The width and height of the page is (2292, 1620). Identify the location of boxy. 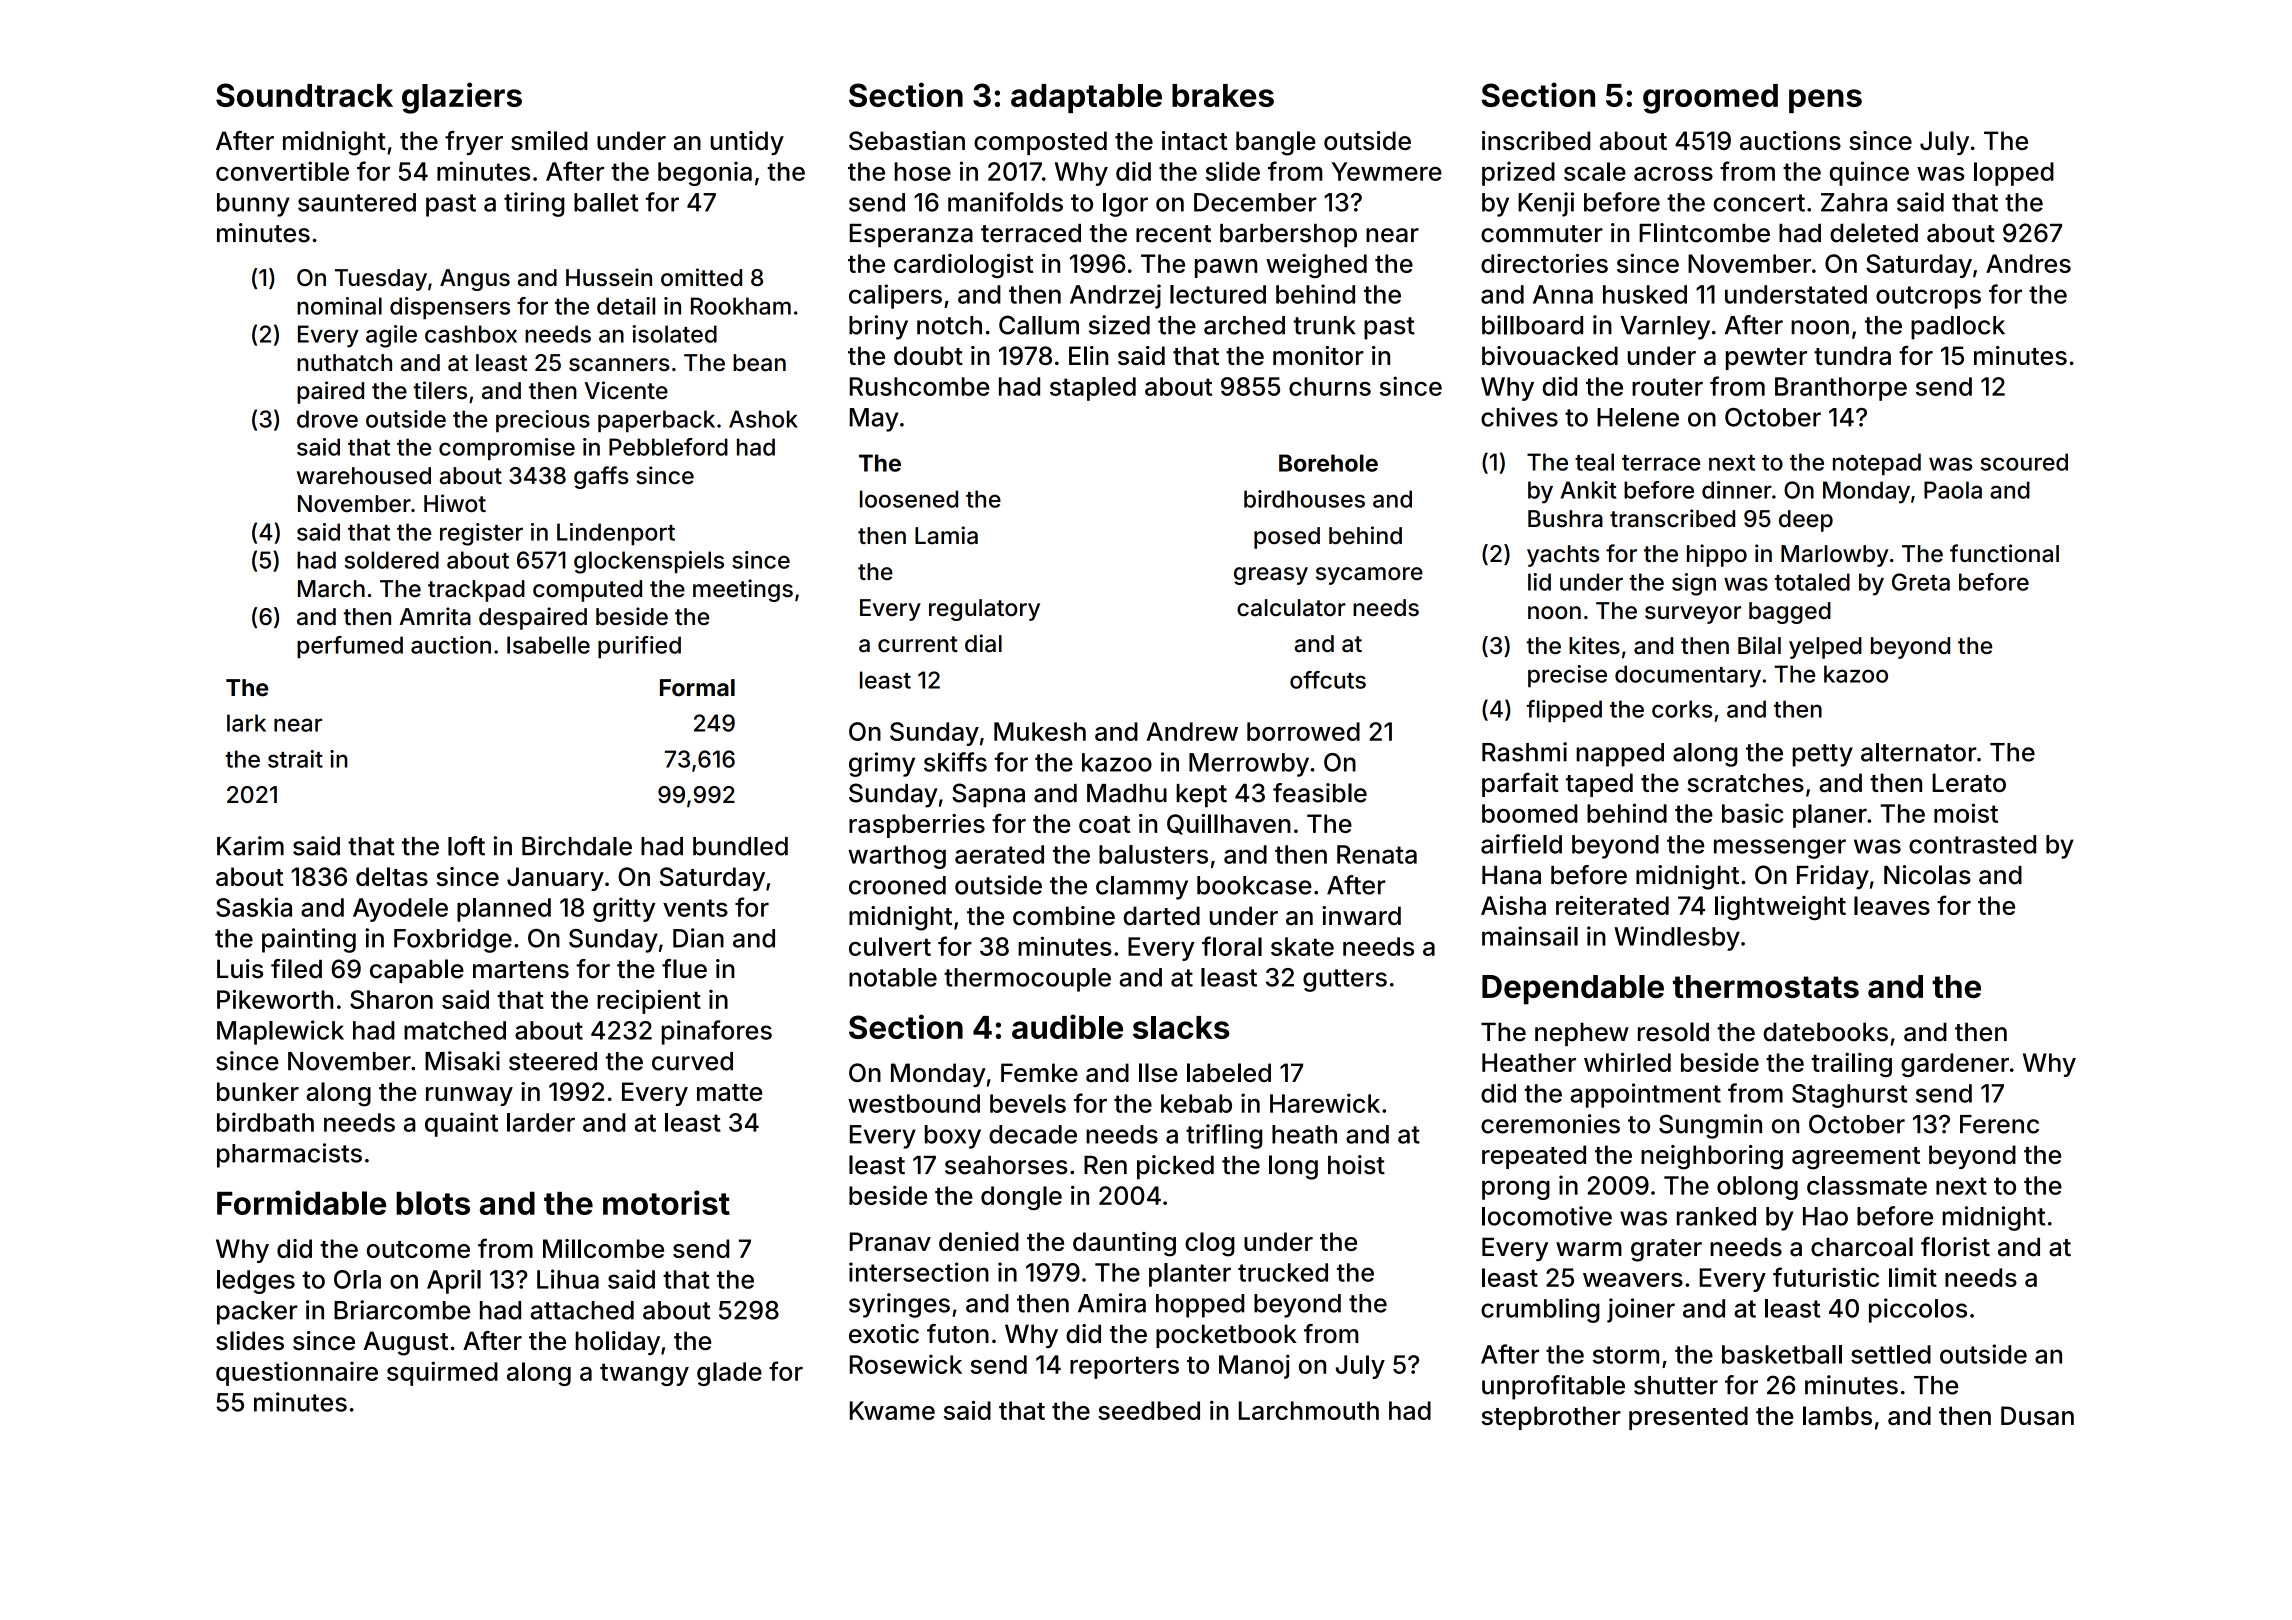
(953, 1137).
